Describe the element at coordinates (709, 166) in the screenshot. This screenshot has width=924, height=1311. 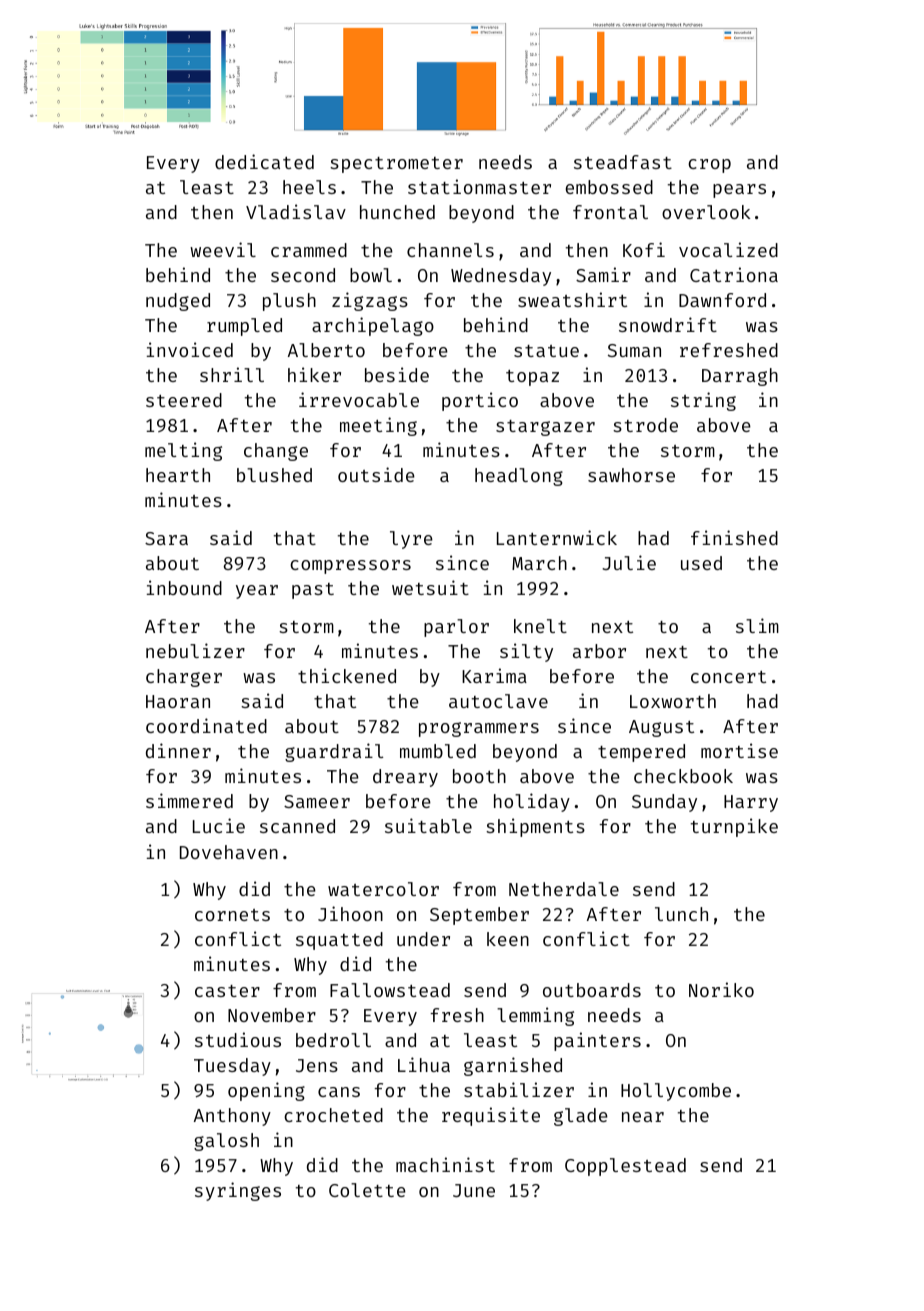
I see `crop` at that location.
